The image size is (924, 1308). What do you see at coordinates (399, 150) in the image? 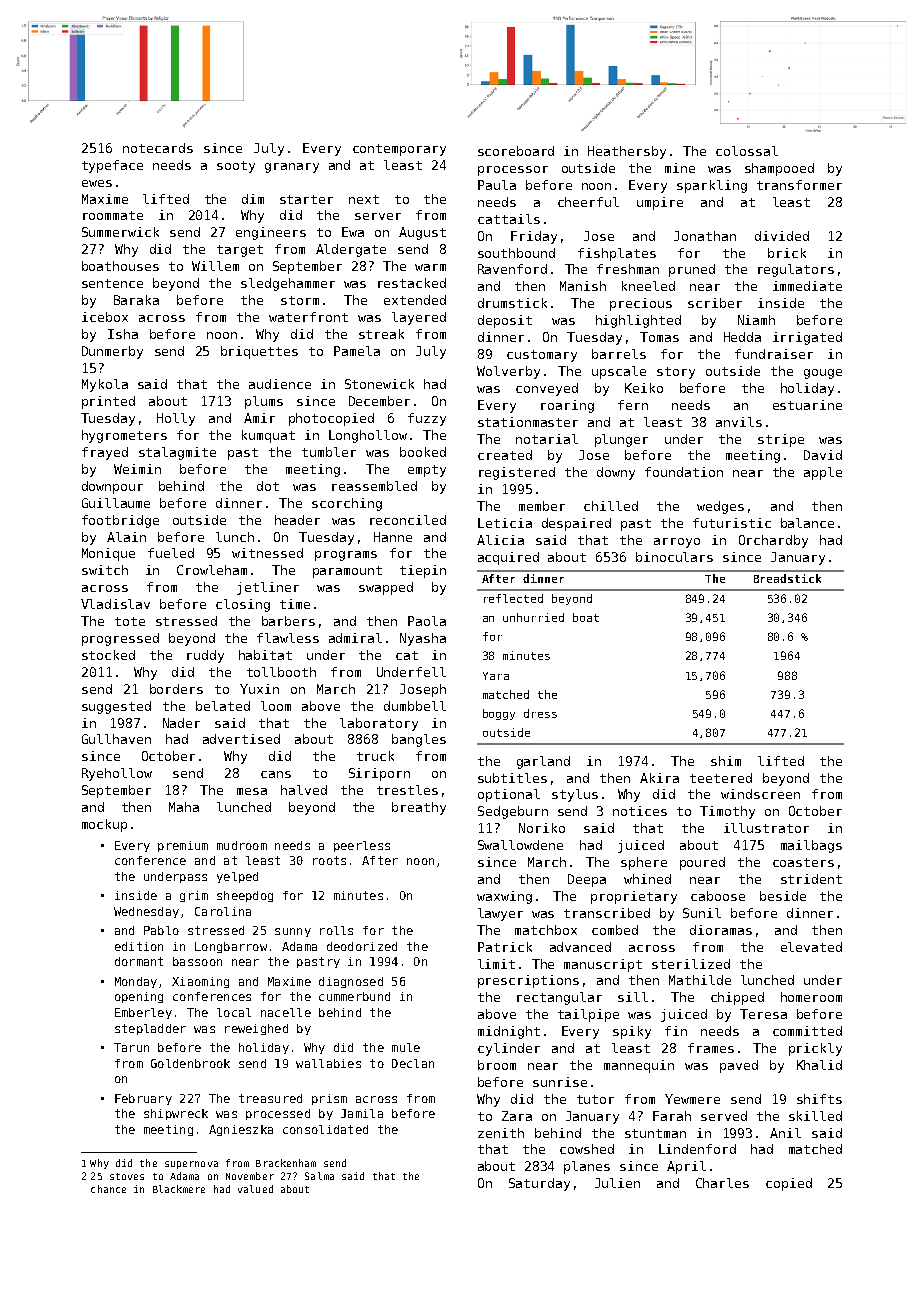
I see `contemporary` at bounding box center [399, 150].
